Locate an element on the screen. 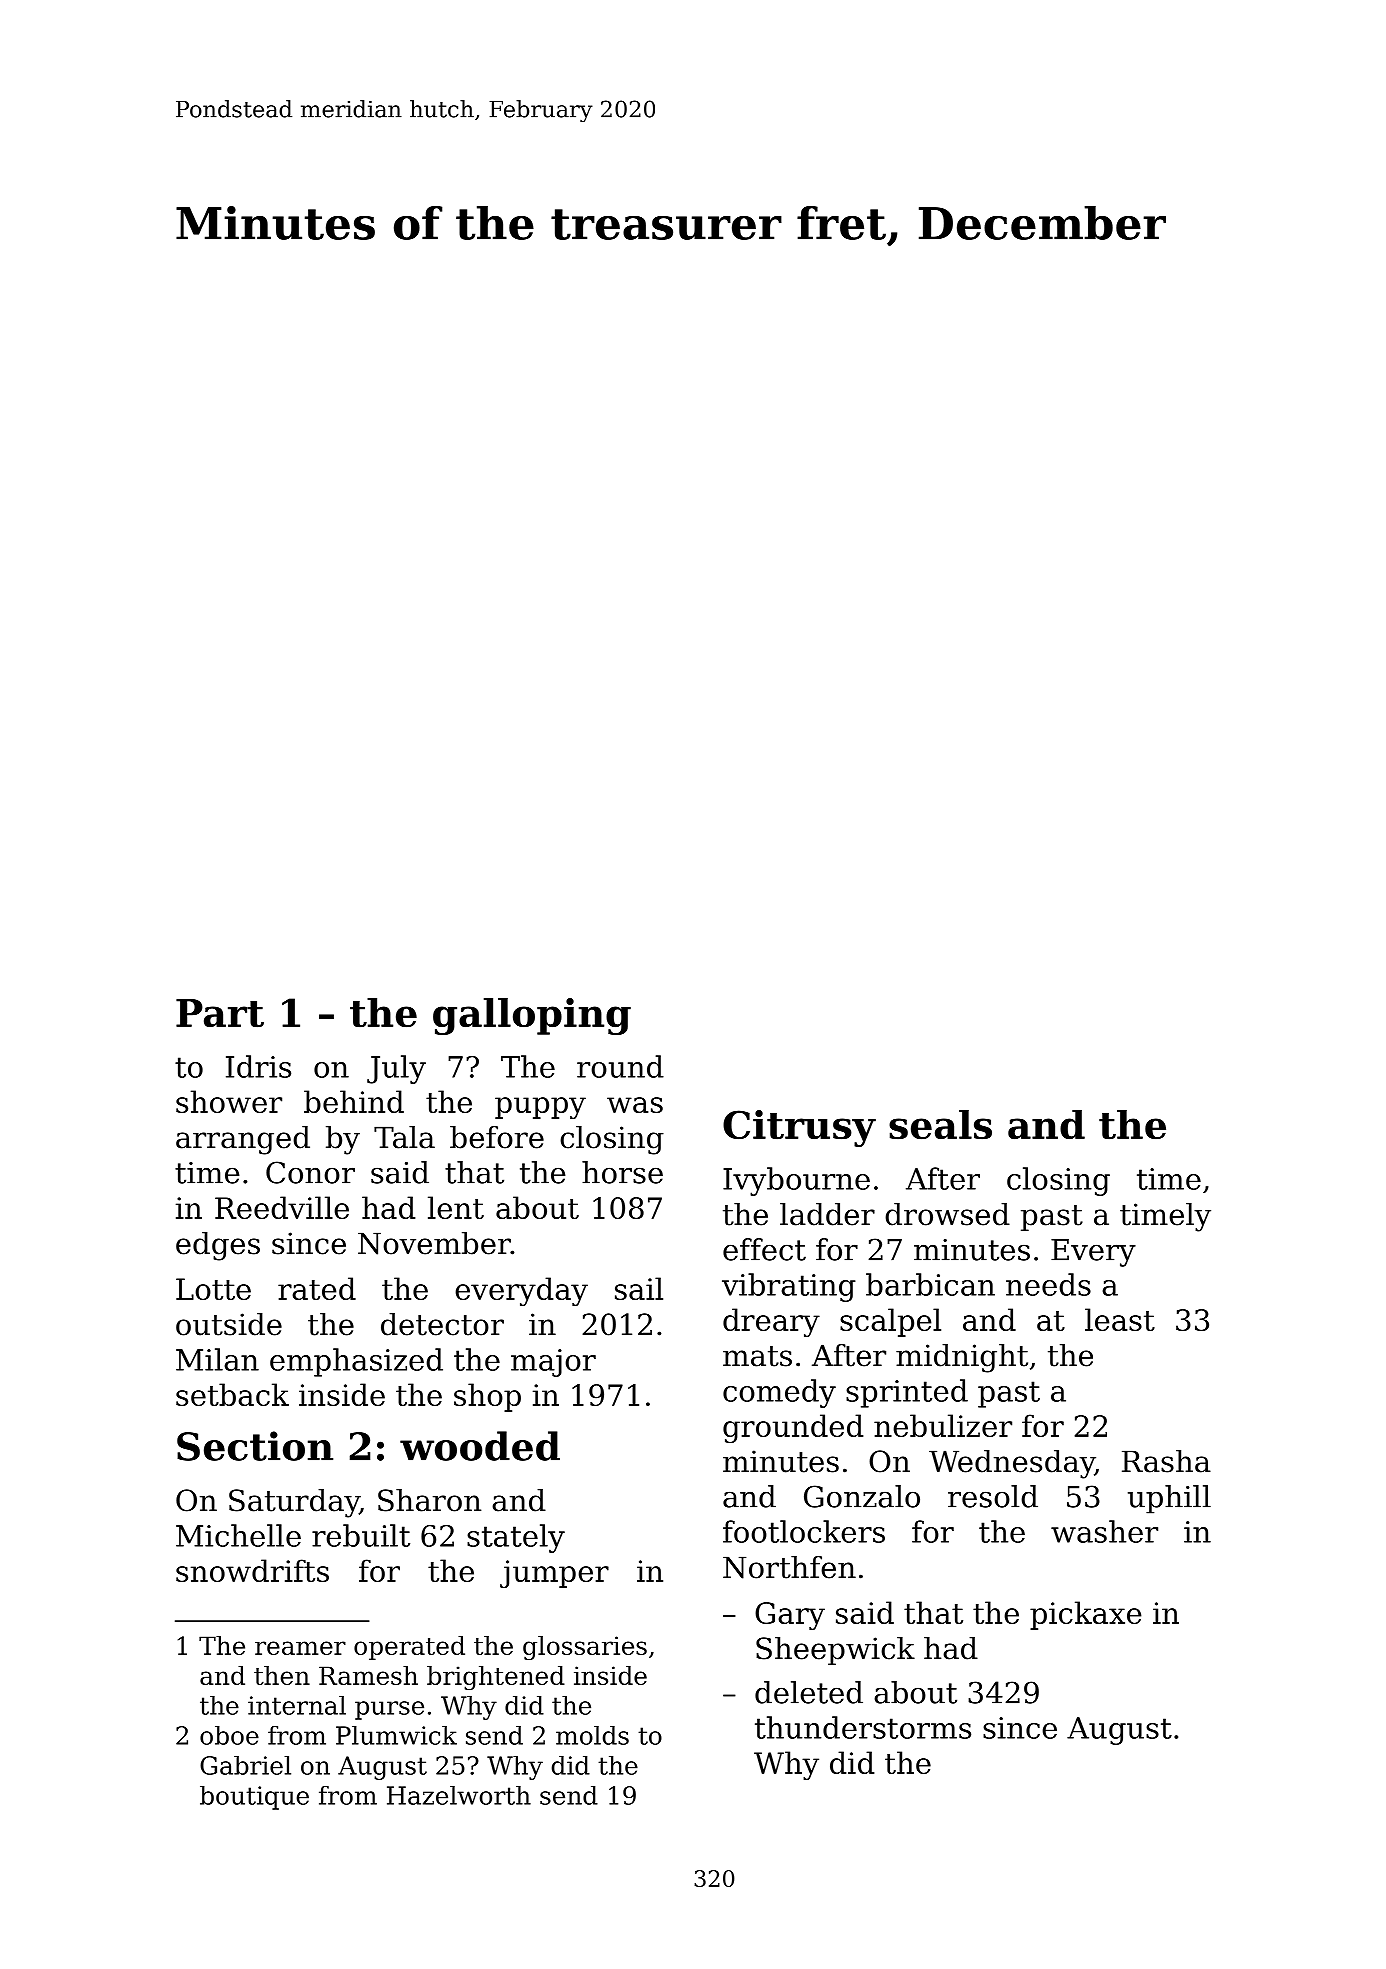 Image resolution: width=1386 pixels, height=1969 pixels. washer is located at coordinates (1104, 1531).
